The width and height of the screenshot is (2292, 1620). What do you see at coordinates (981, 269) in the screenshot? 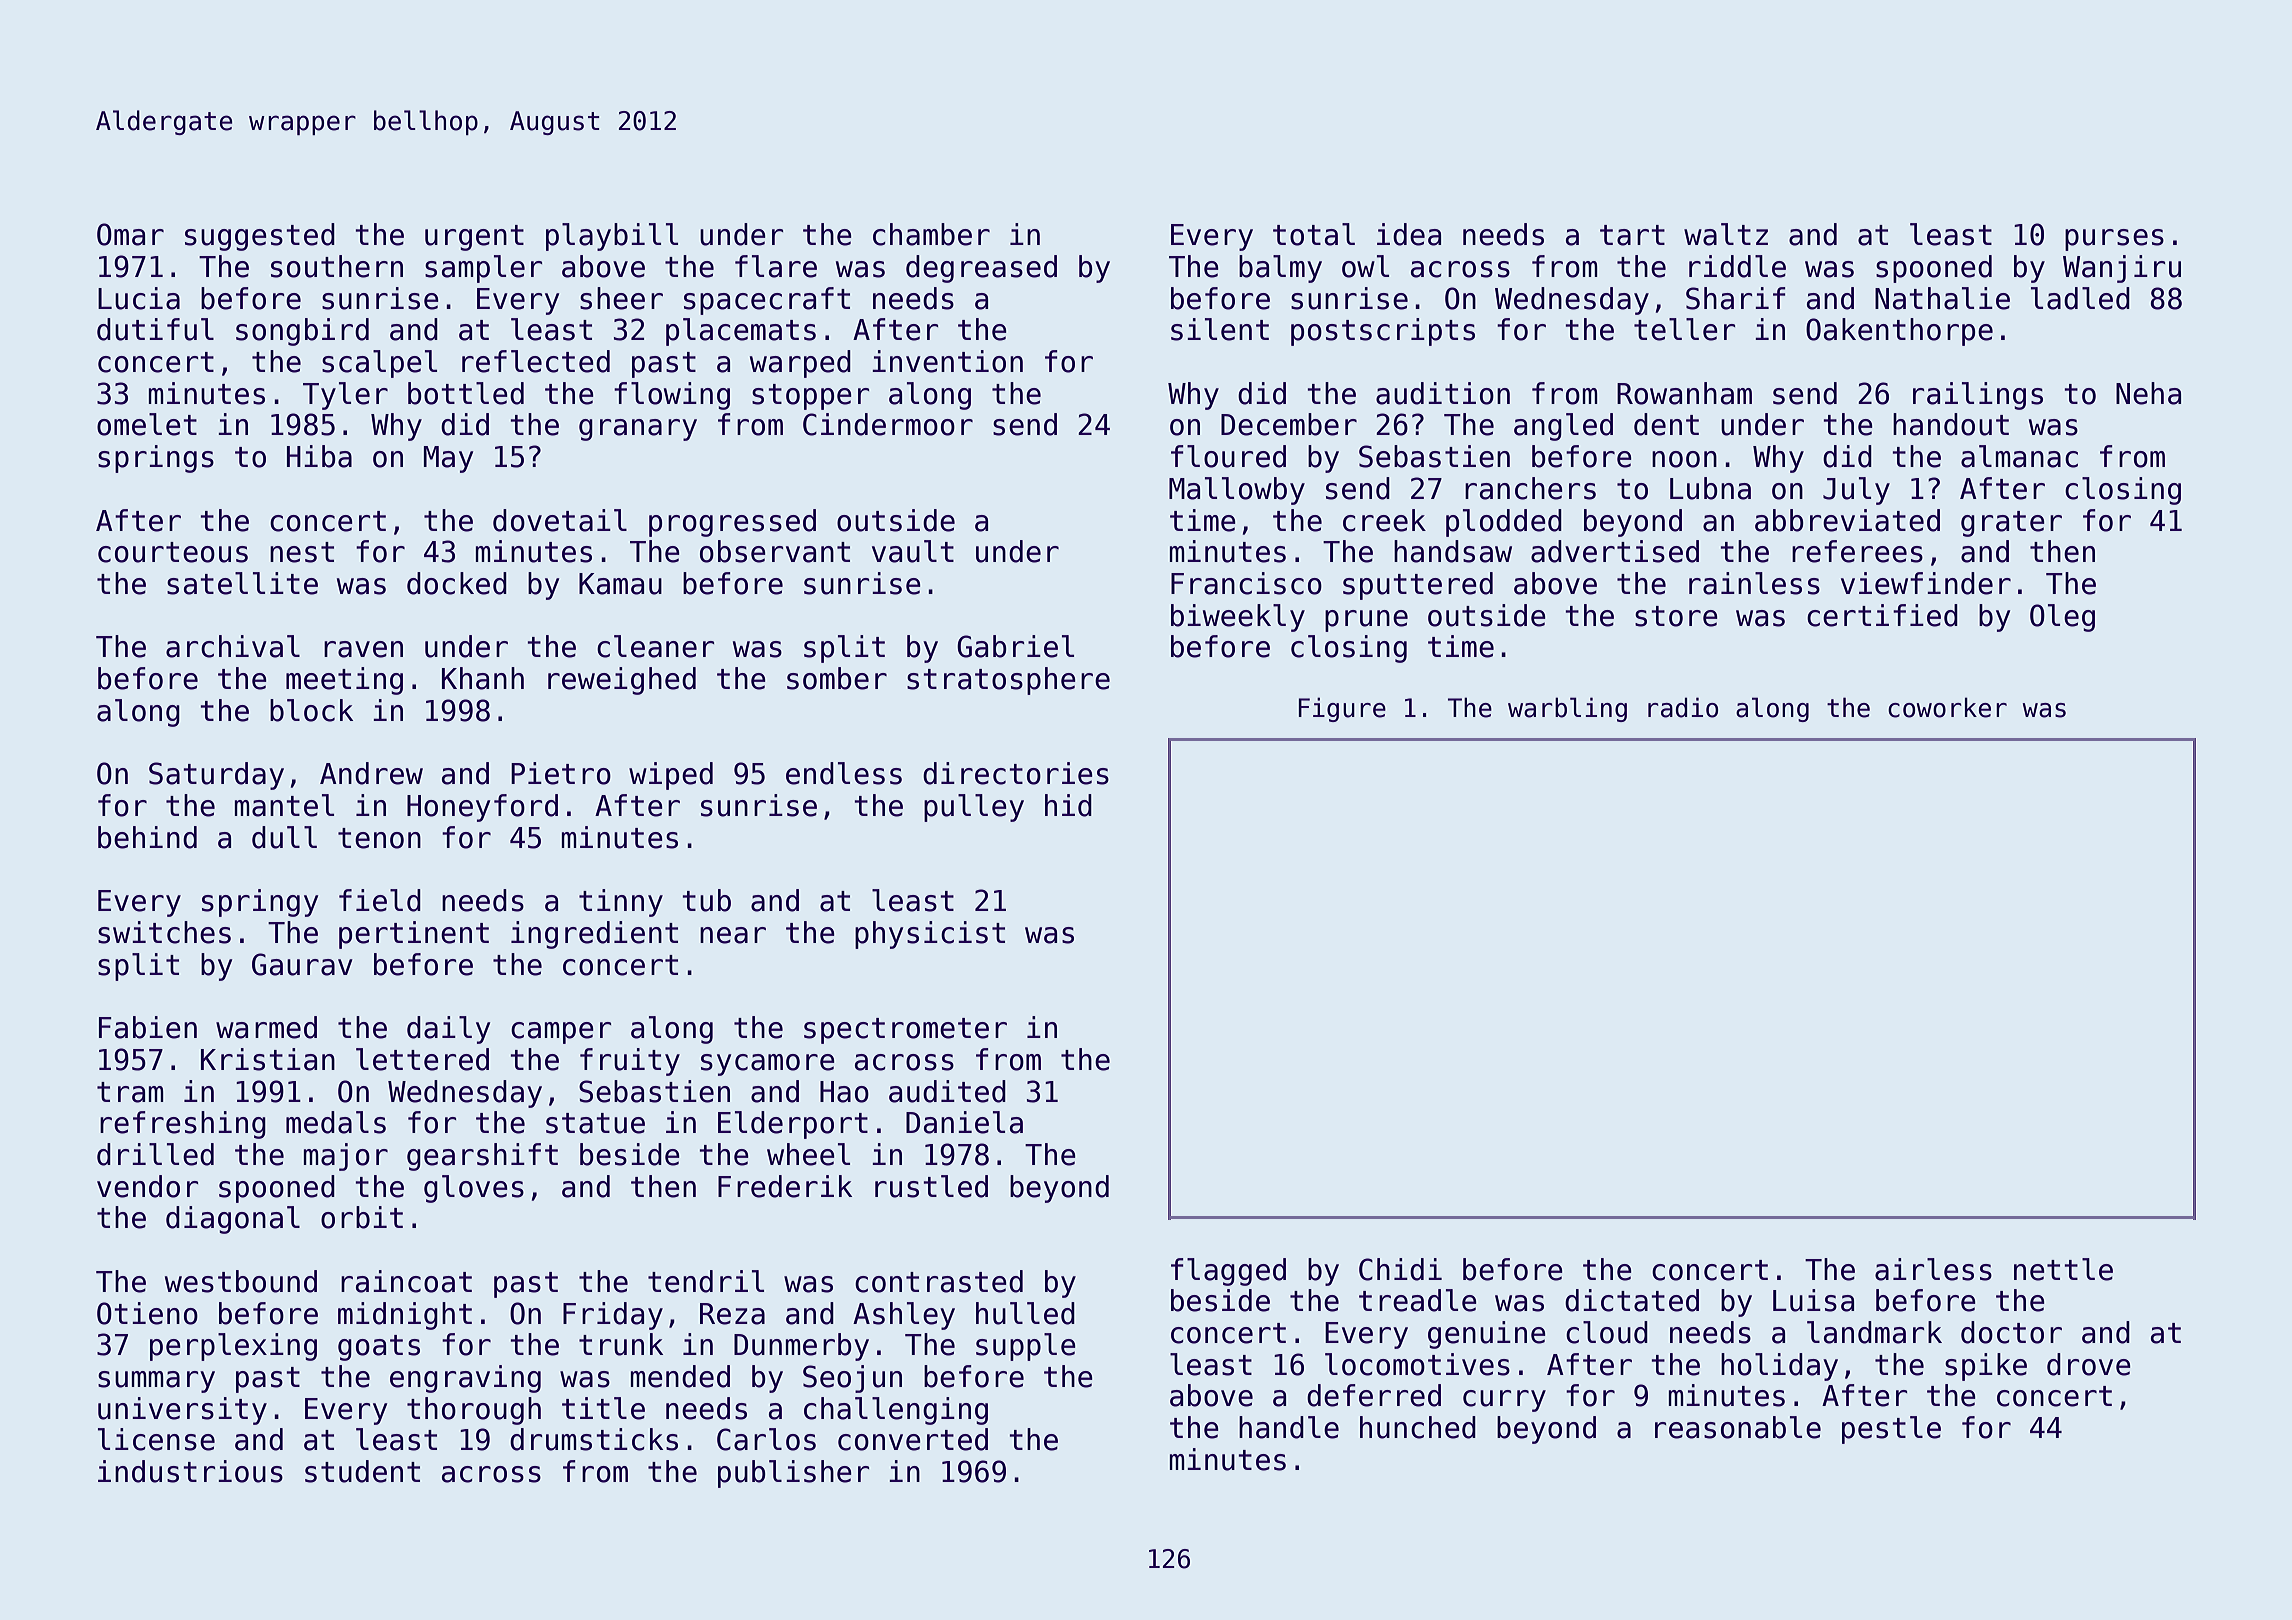
I see `degreased` at bounding box center [981, 269].
